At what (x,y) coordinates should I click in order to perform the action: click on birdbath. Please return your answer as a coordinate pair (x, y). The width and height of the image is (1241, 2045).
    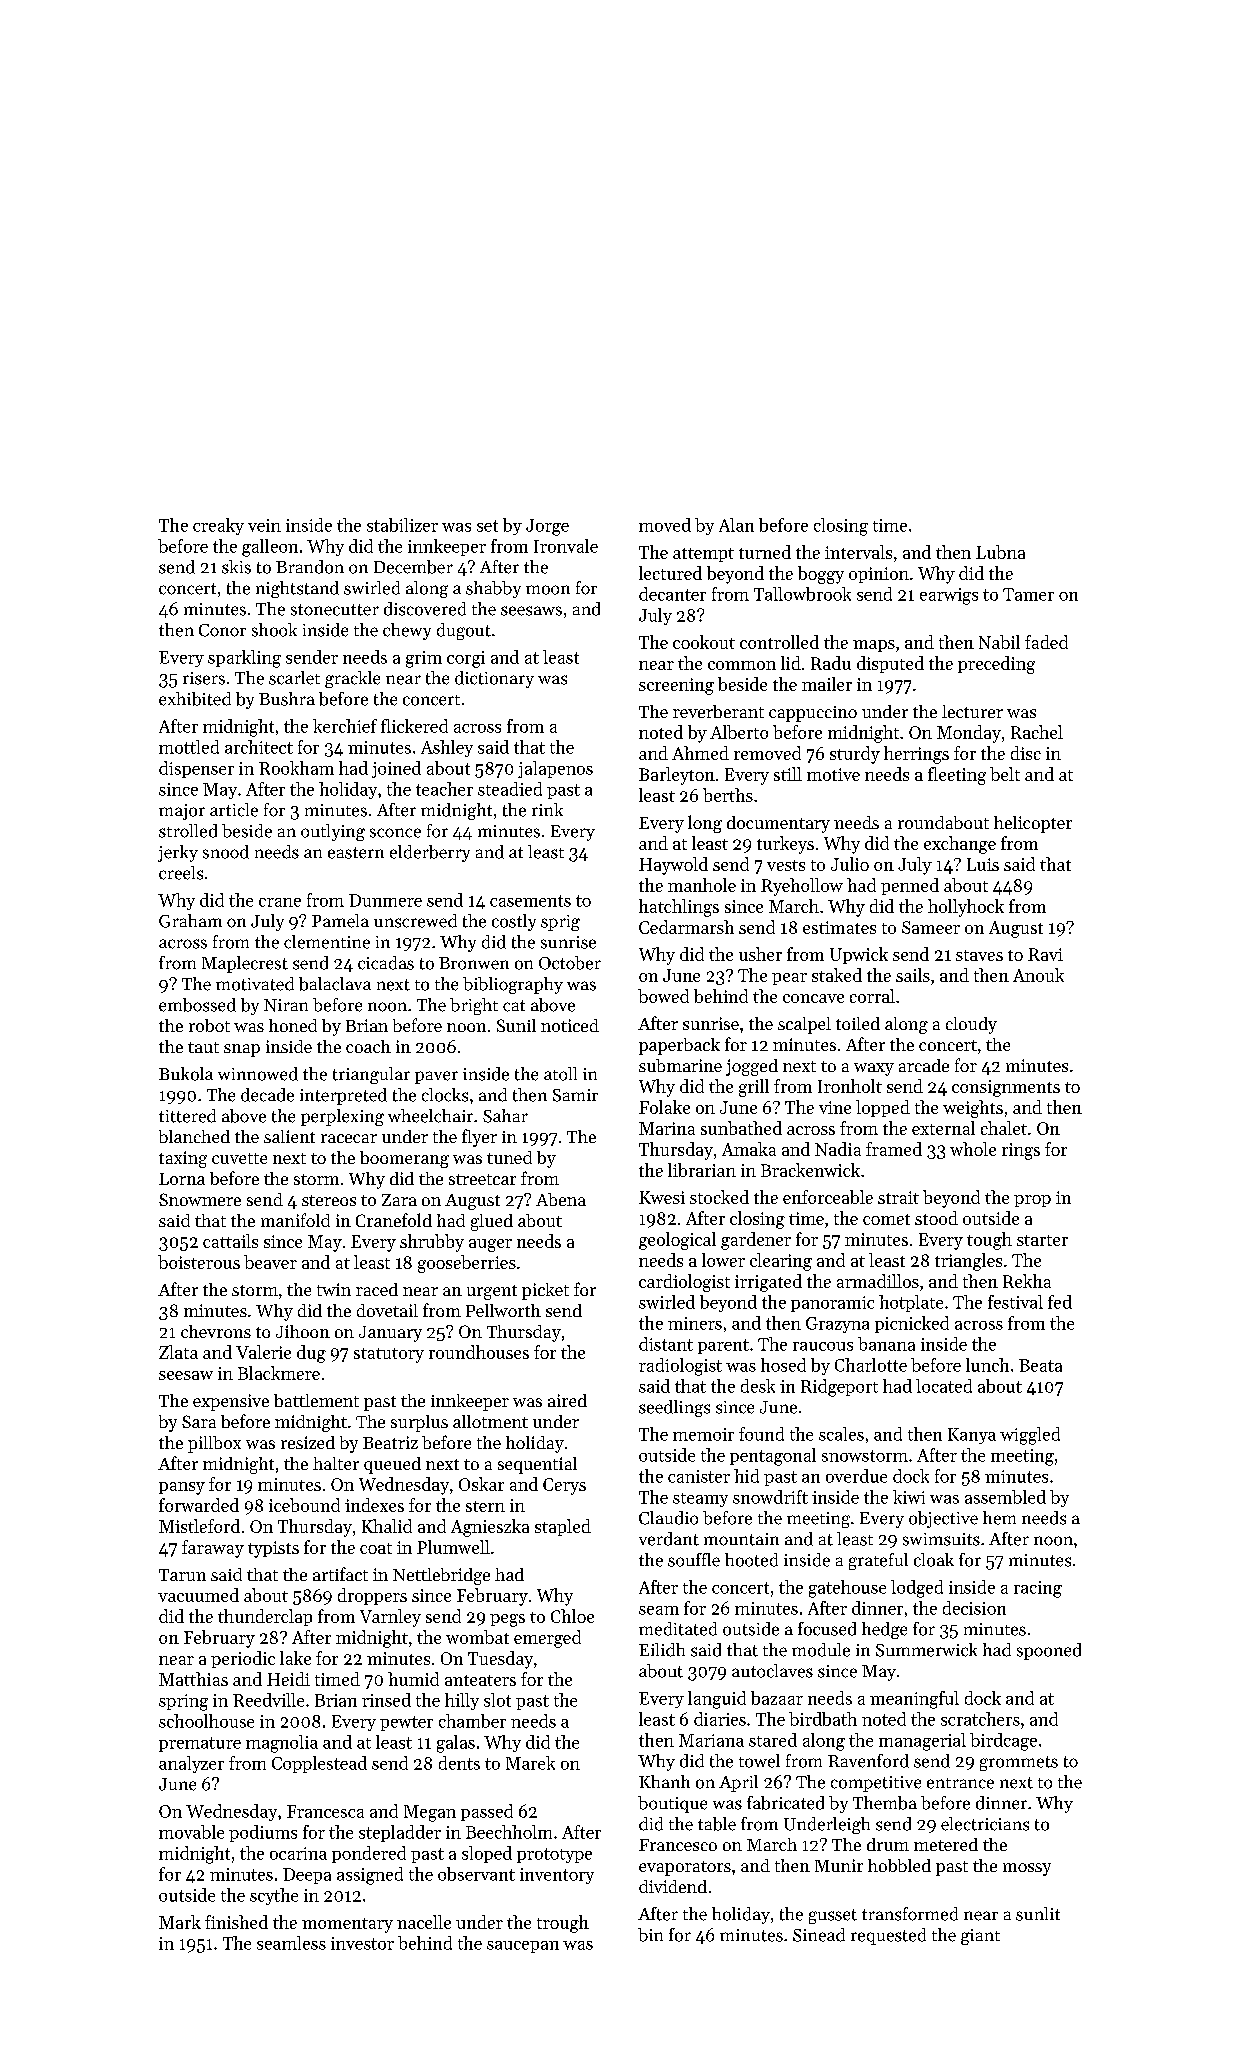
    Looking at the image, I should click on (823, 1719).
